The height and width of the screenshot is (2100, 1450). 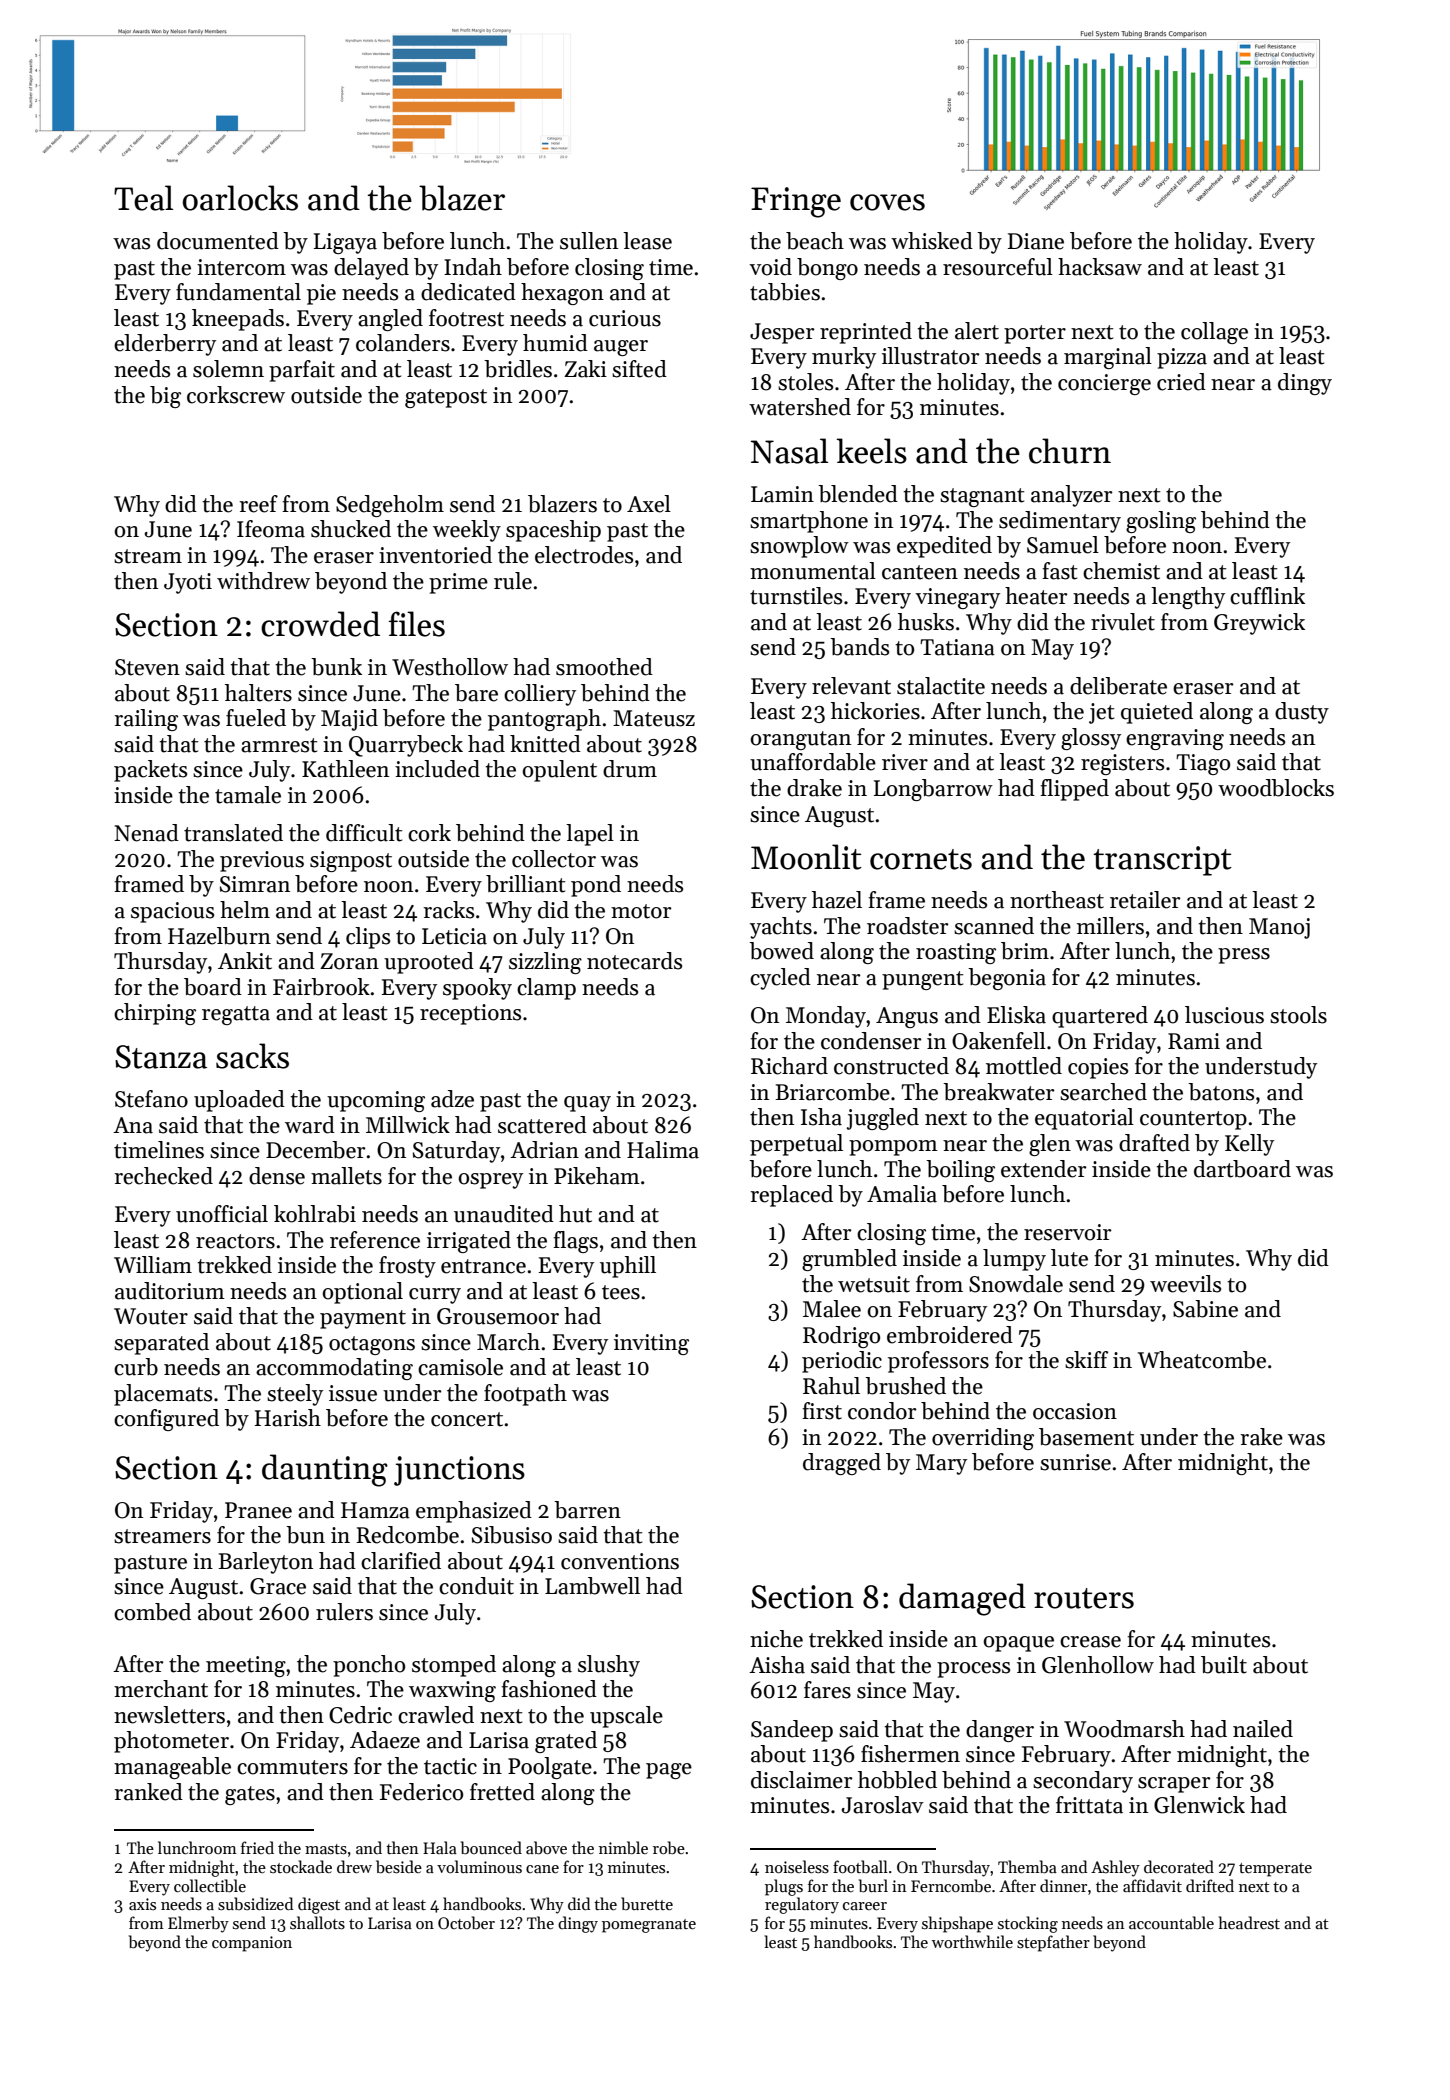 I want to click on lumpy, so click(x=1014, y=1260).
